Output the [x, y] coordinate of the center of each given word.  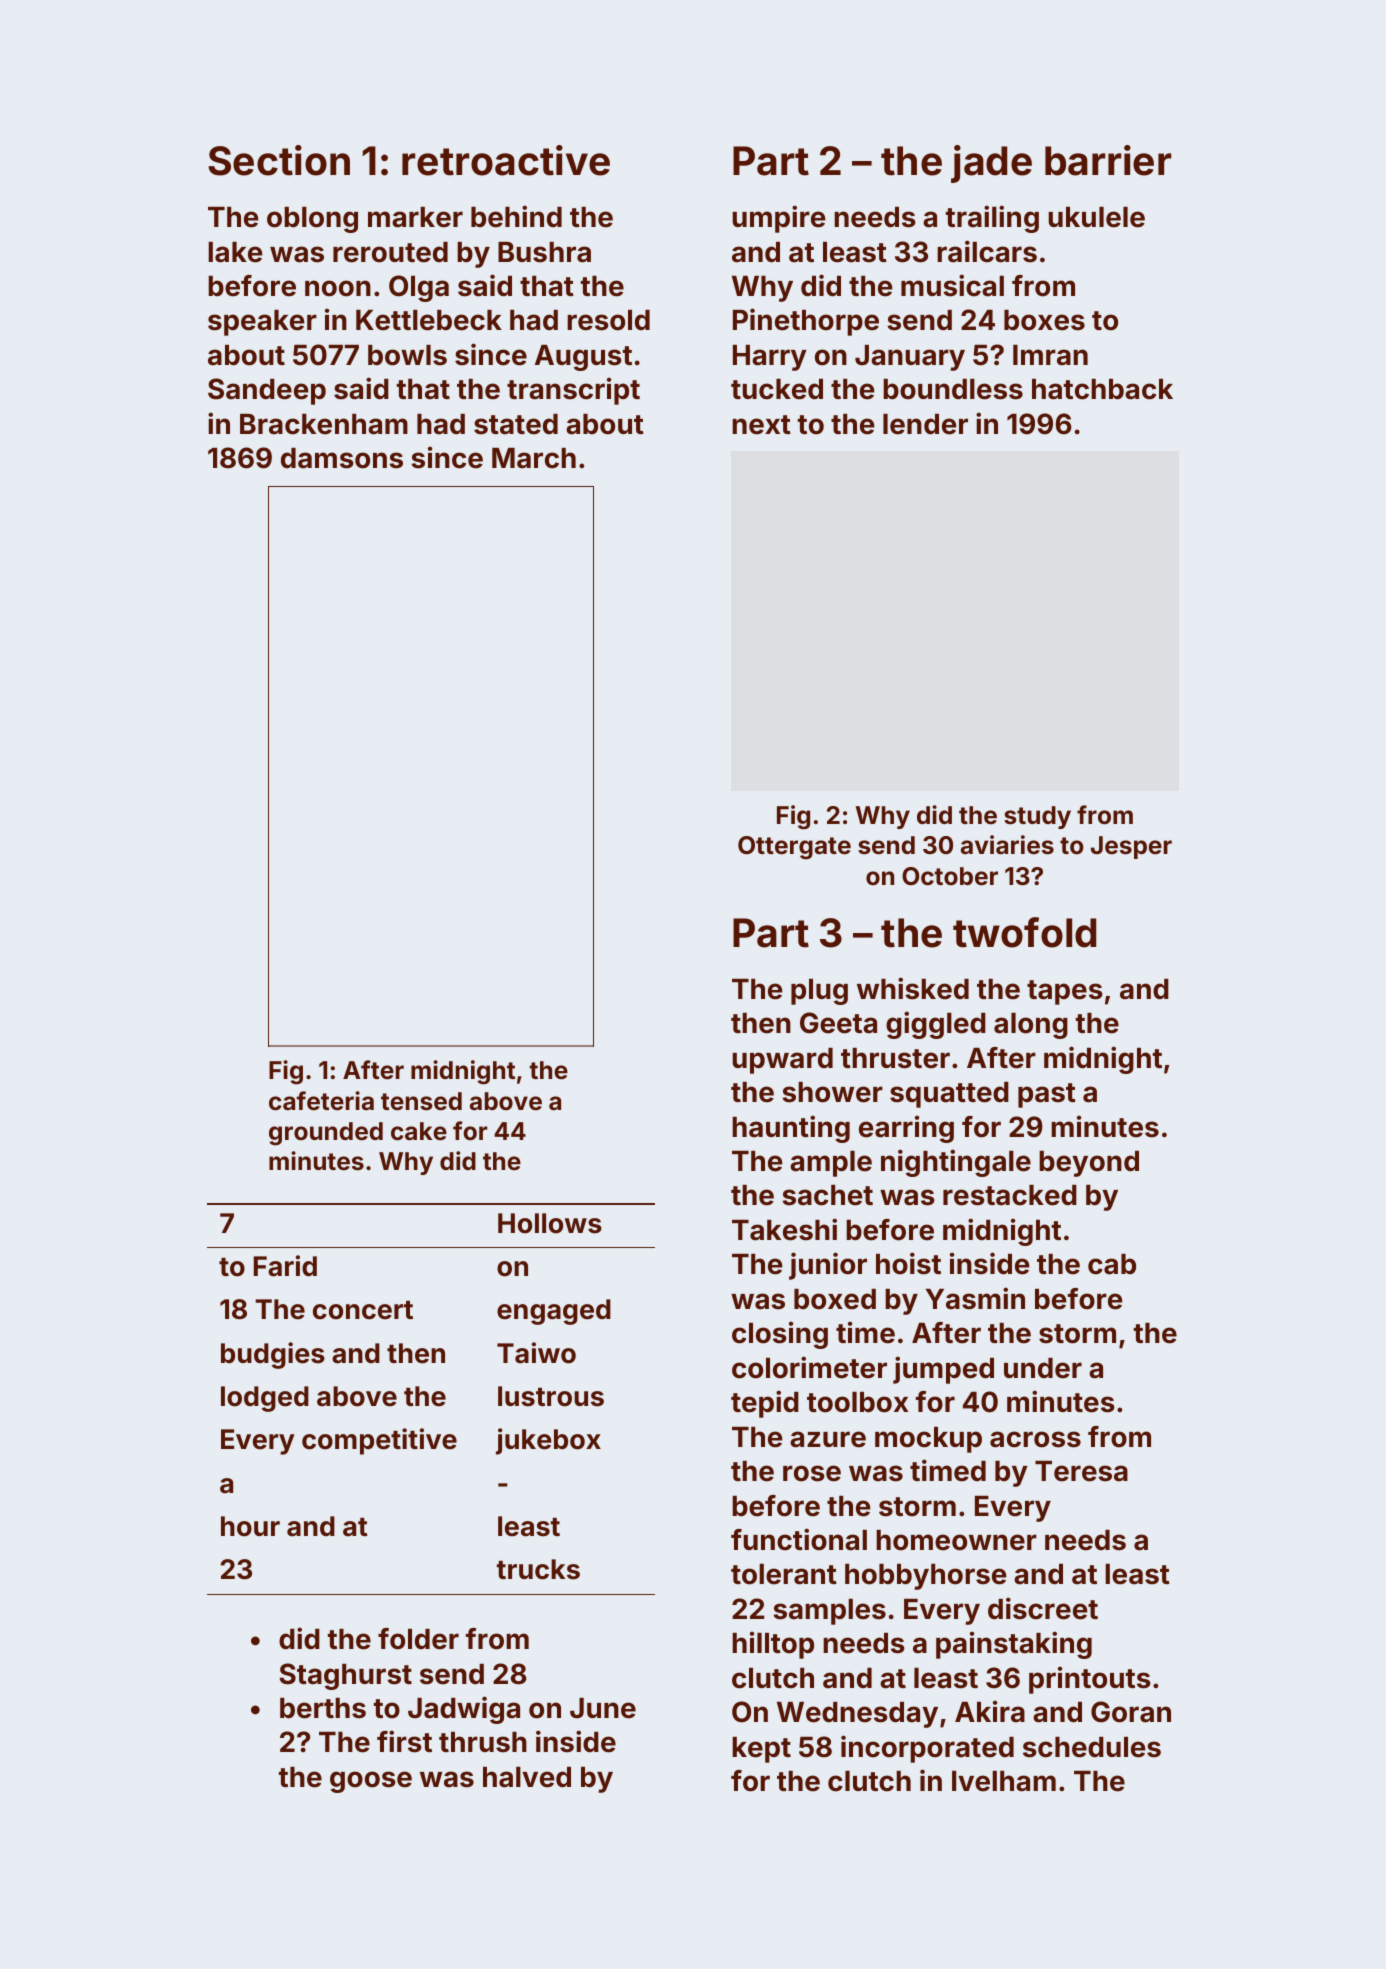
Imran [1050, 355]
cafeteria [321, 1101]
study [1037, 817]
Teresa [1081, 1471]
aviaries [1007, 845]
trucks [538, 1569]
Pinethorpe [806, 322]
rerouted [390, 252]
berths [323, 1708]
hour [250, 1526]
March [534, 458]
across [1035, 1439]
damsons [342, 458]
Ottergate [794, 848]
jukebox [548, 1441]
